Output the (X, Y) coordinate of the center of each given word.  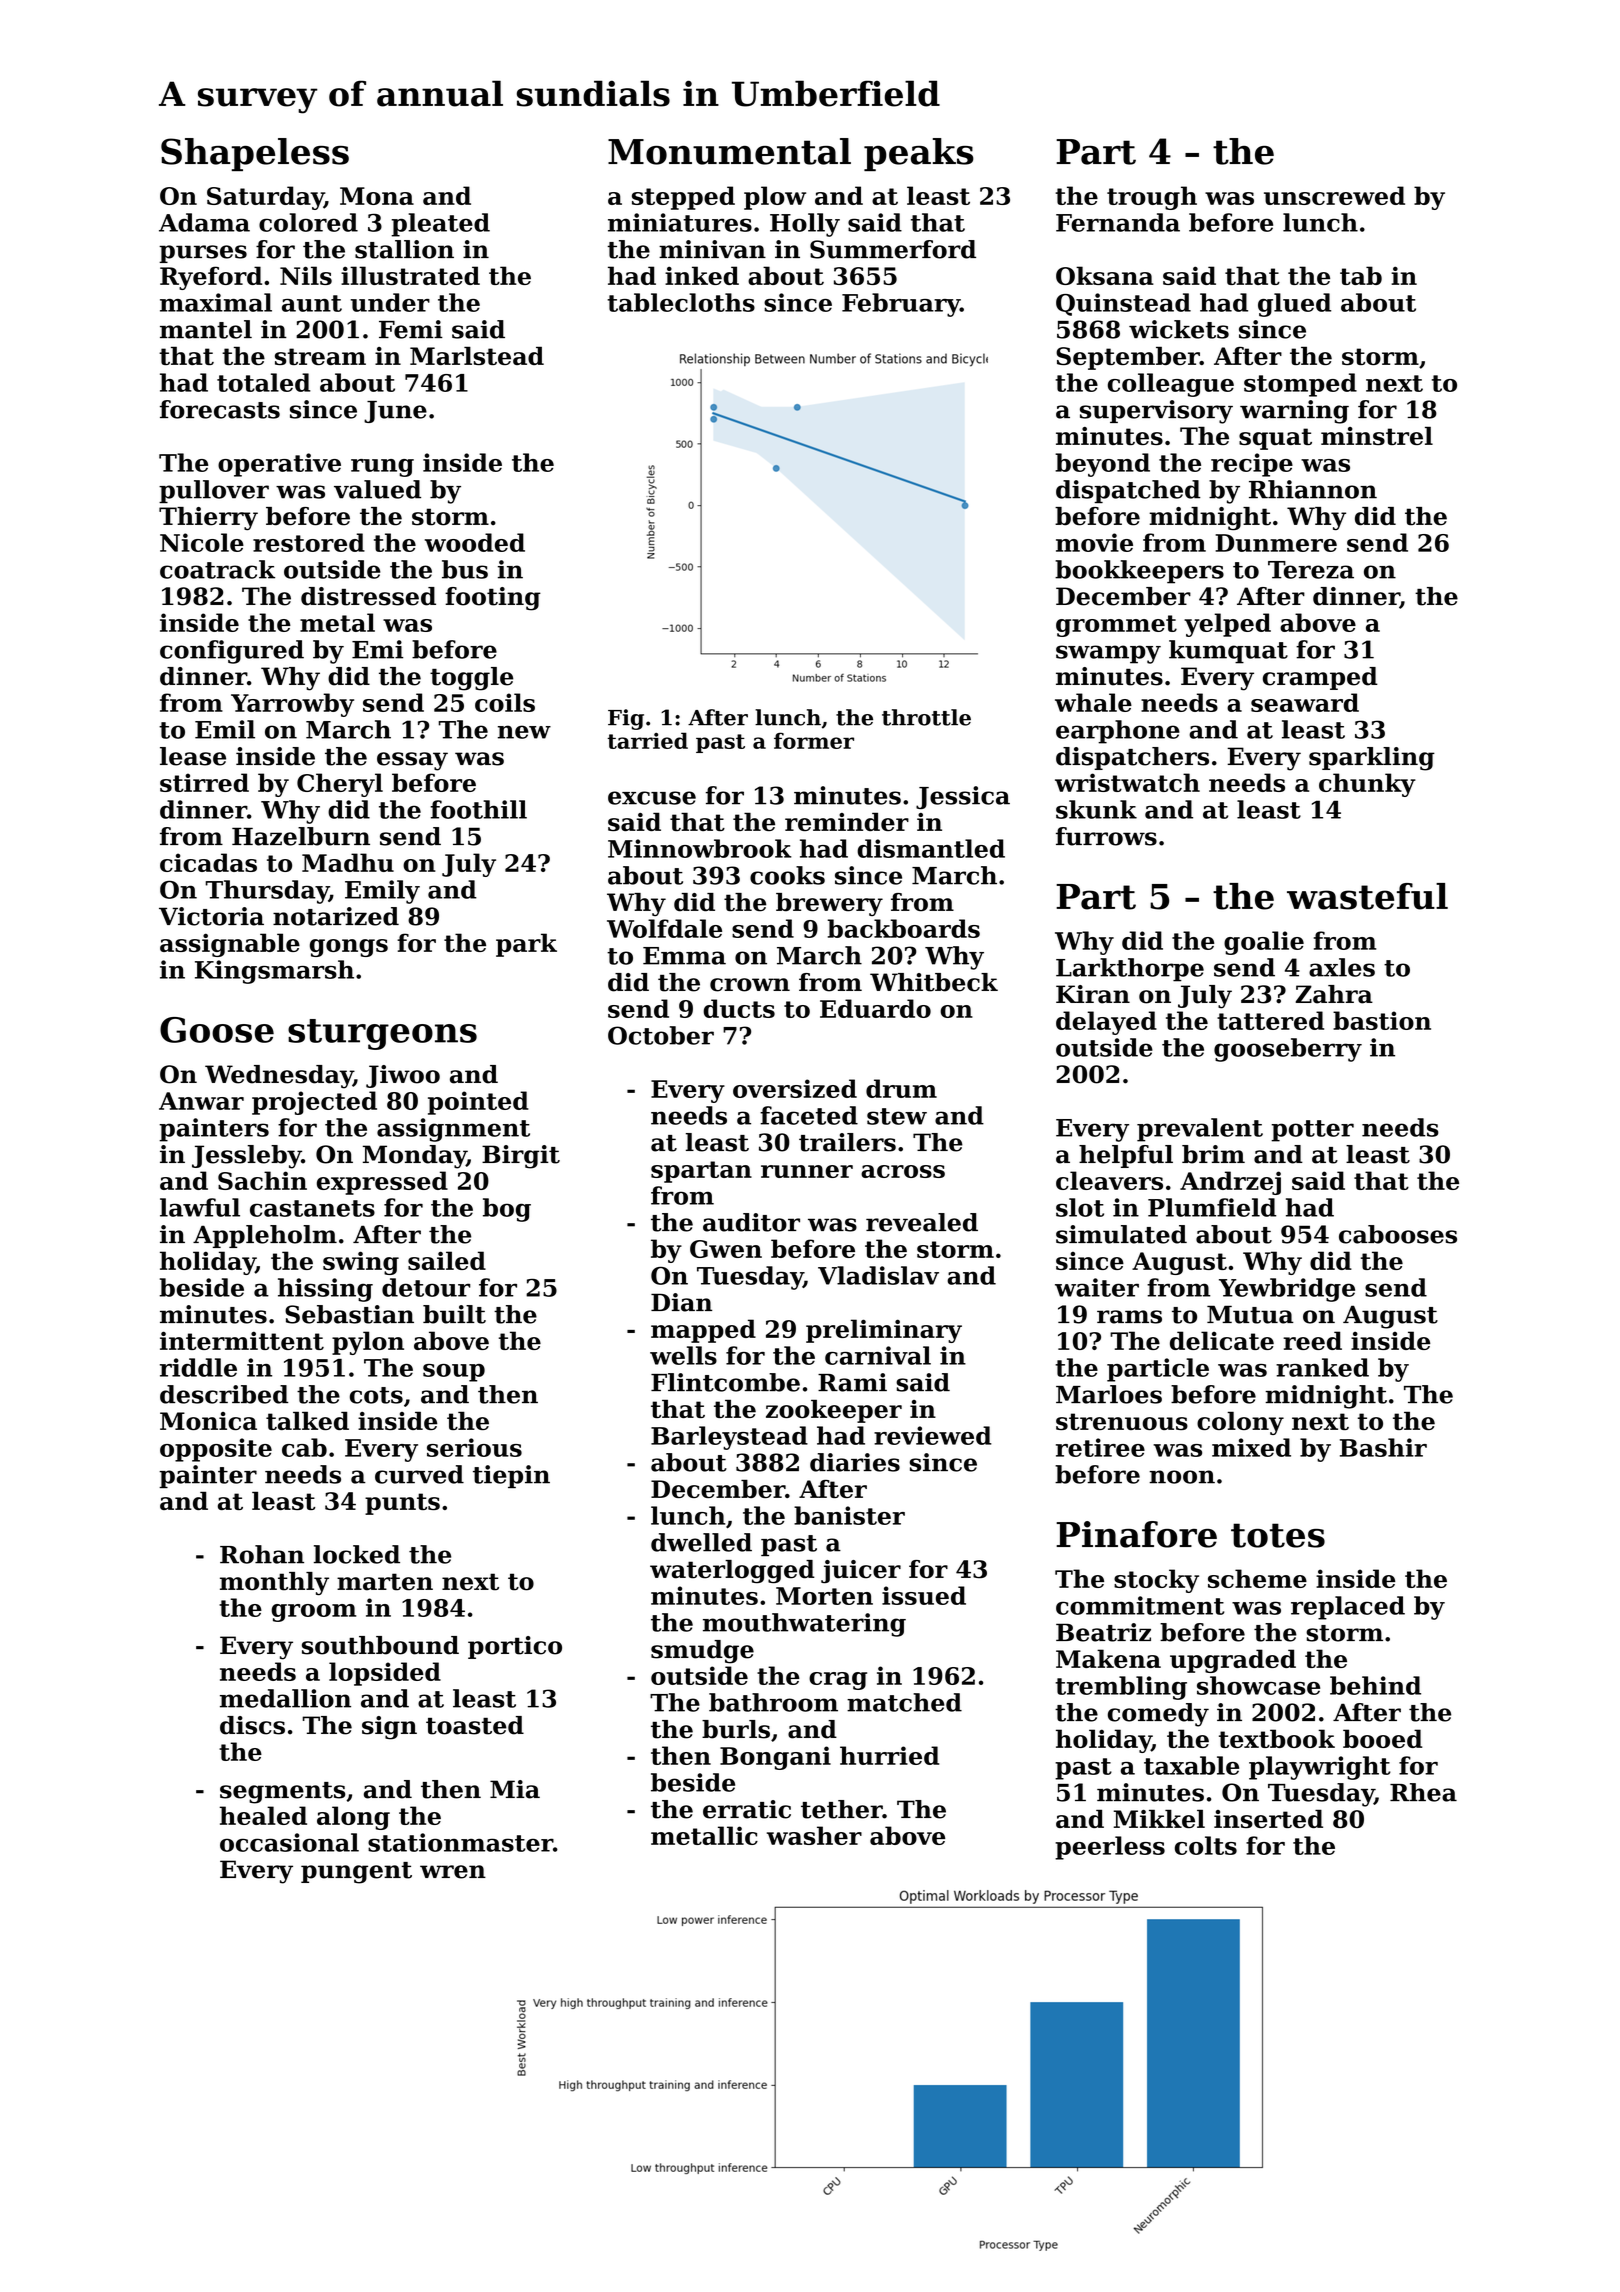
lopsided (385, 1674)
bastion (1382, 1020)
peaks (919, 154)
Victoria (211, 916)
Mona (377, 196)
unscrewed (1334, 195)
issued (924, 1595)
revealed (922, 1222)
